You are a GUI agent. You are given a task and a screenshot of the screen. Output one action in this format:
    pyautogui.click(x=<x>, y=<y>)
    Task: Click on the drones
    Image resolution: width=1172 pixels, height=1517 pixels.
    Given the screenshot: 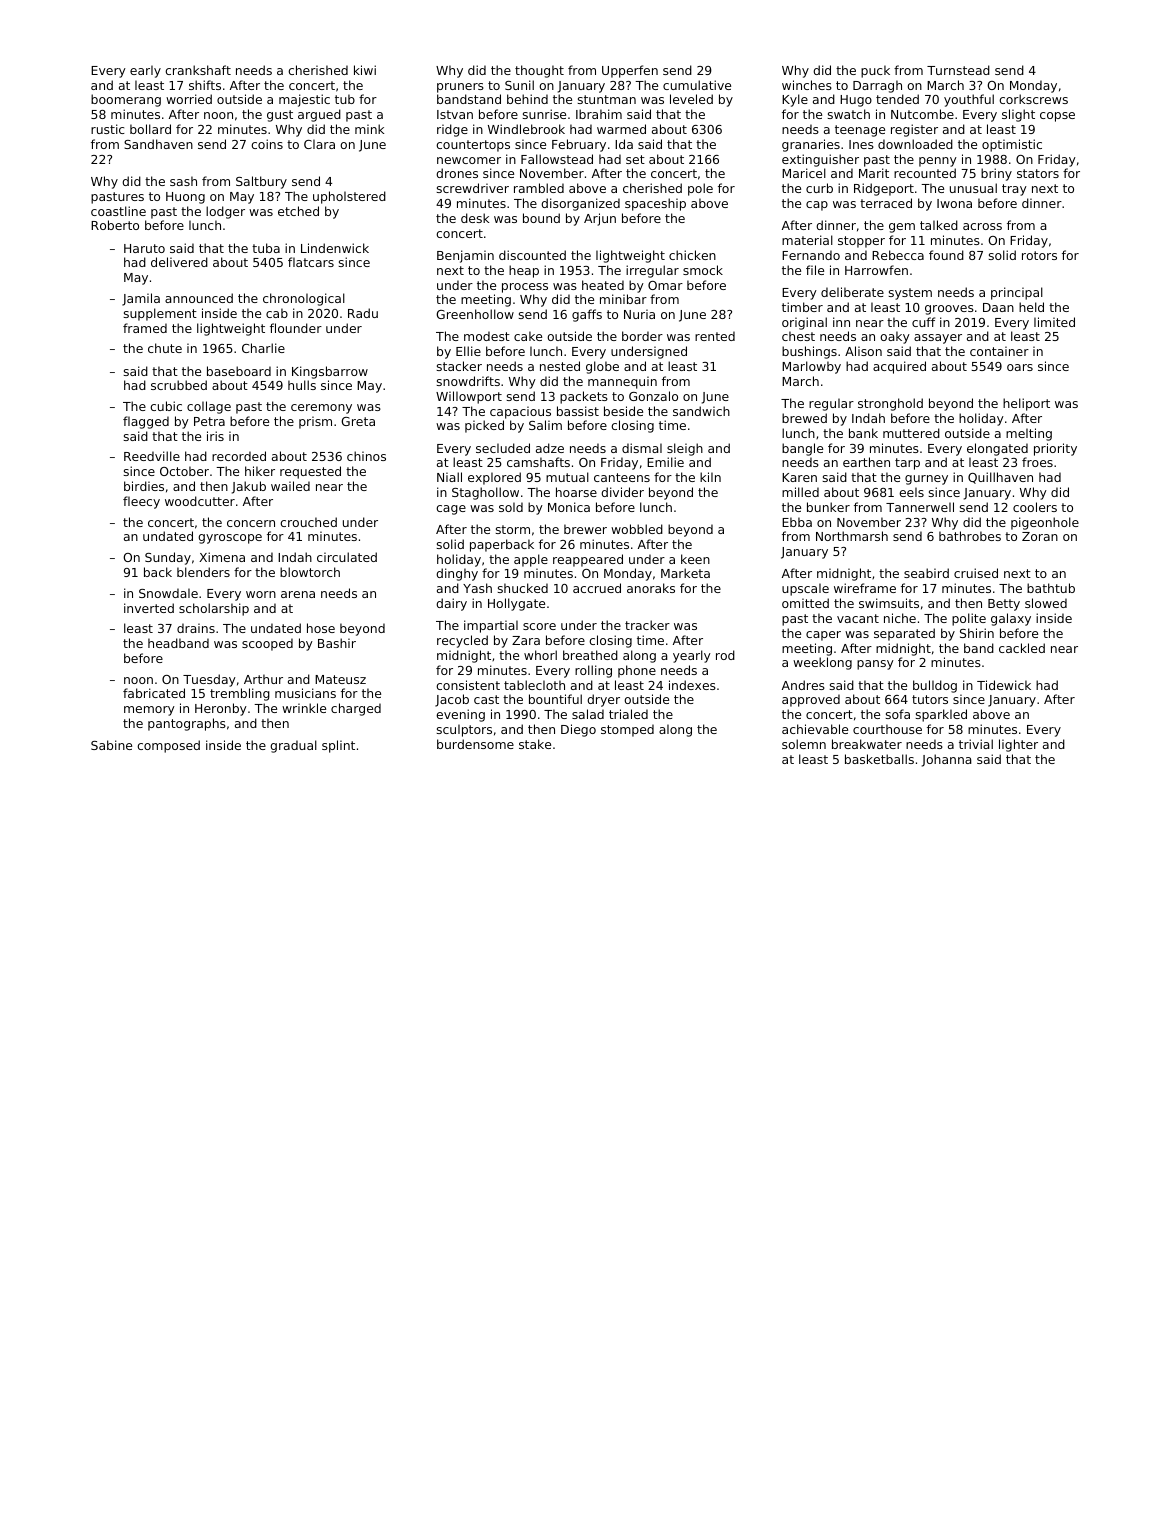 What is the action you would take?
    pyautogui.click(x=457, y=173)
